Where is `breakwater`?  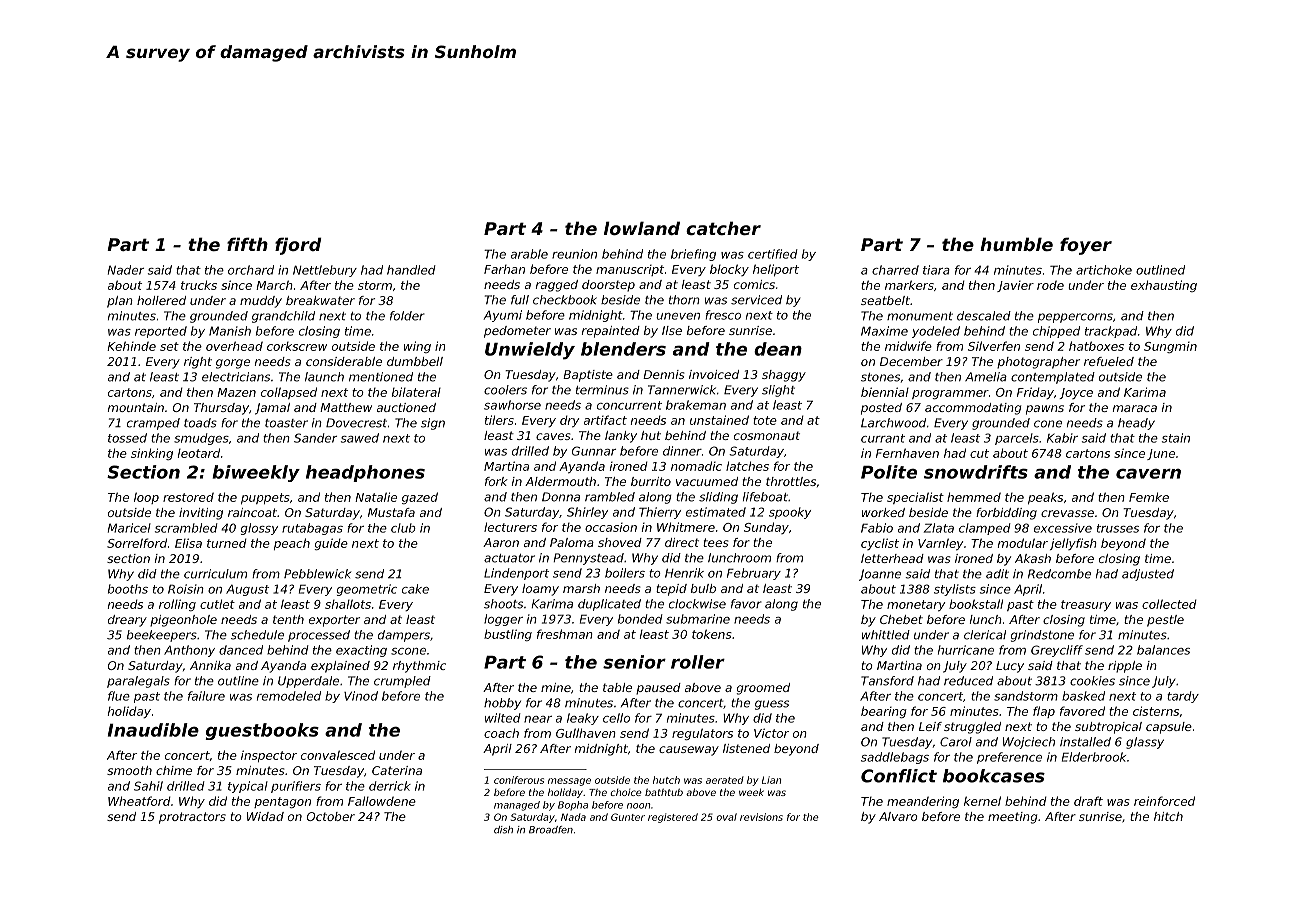
breakwater is located at coordinates (320, 300).
